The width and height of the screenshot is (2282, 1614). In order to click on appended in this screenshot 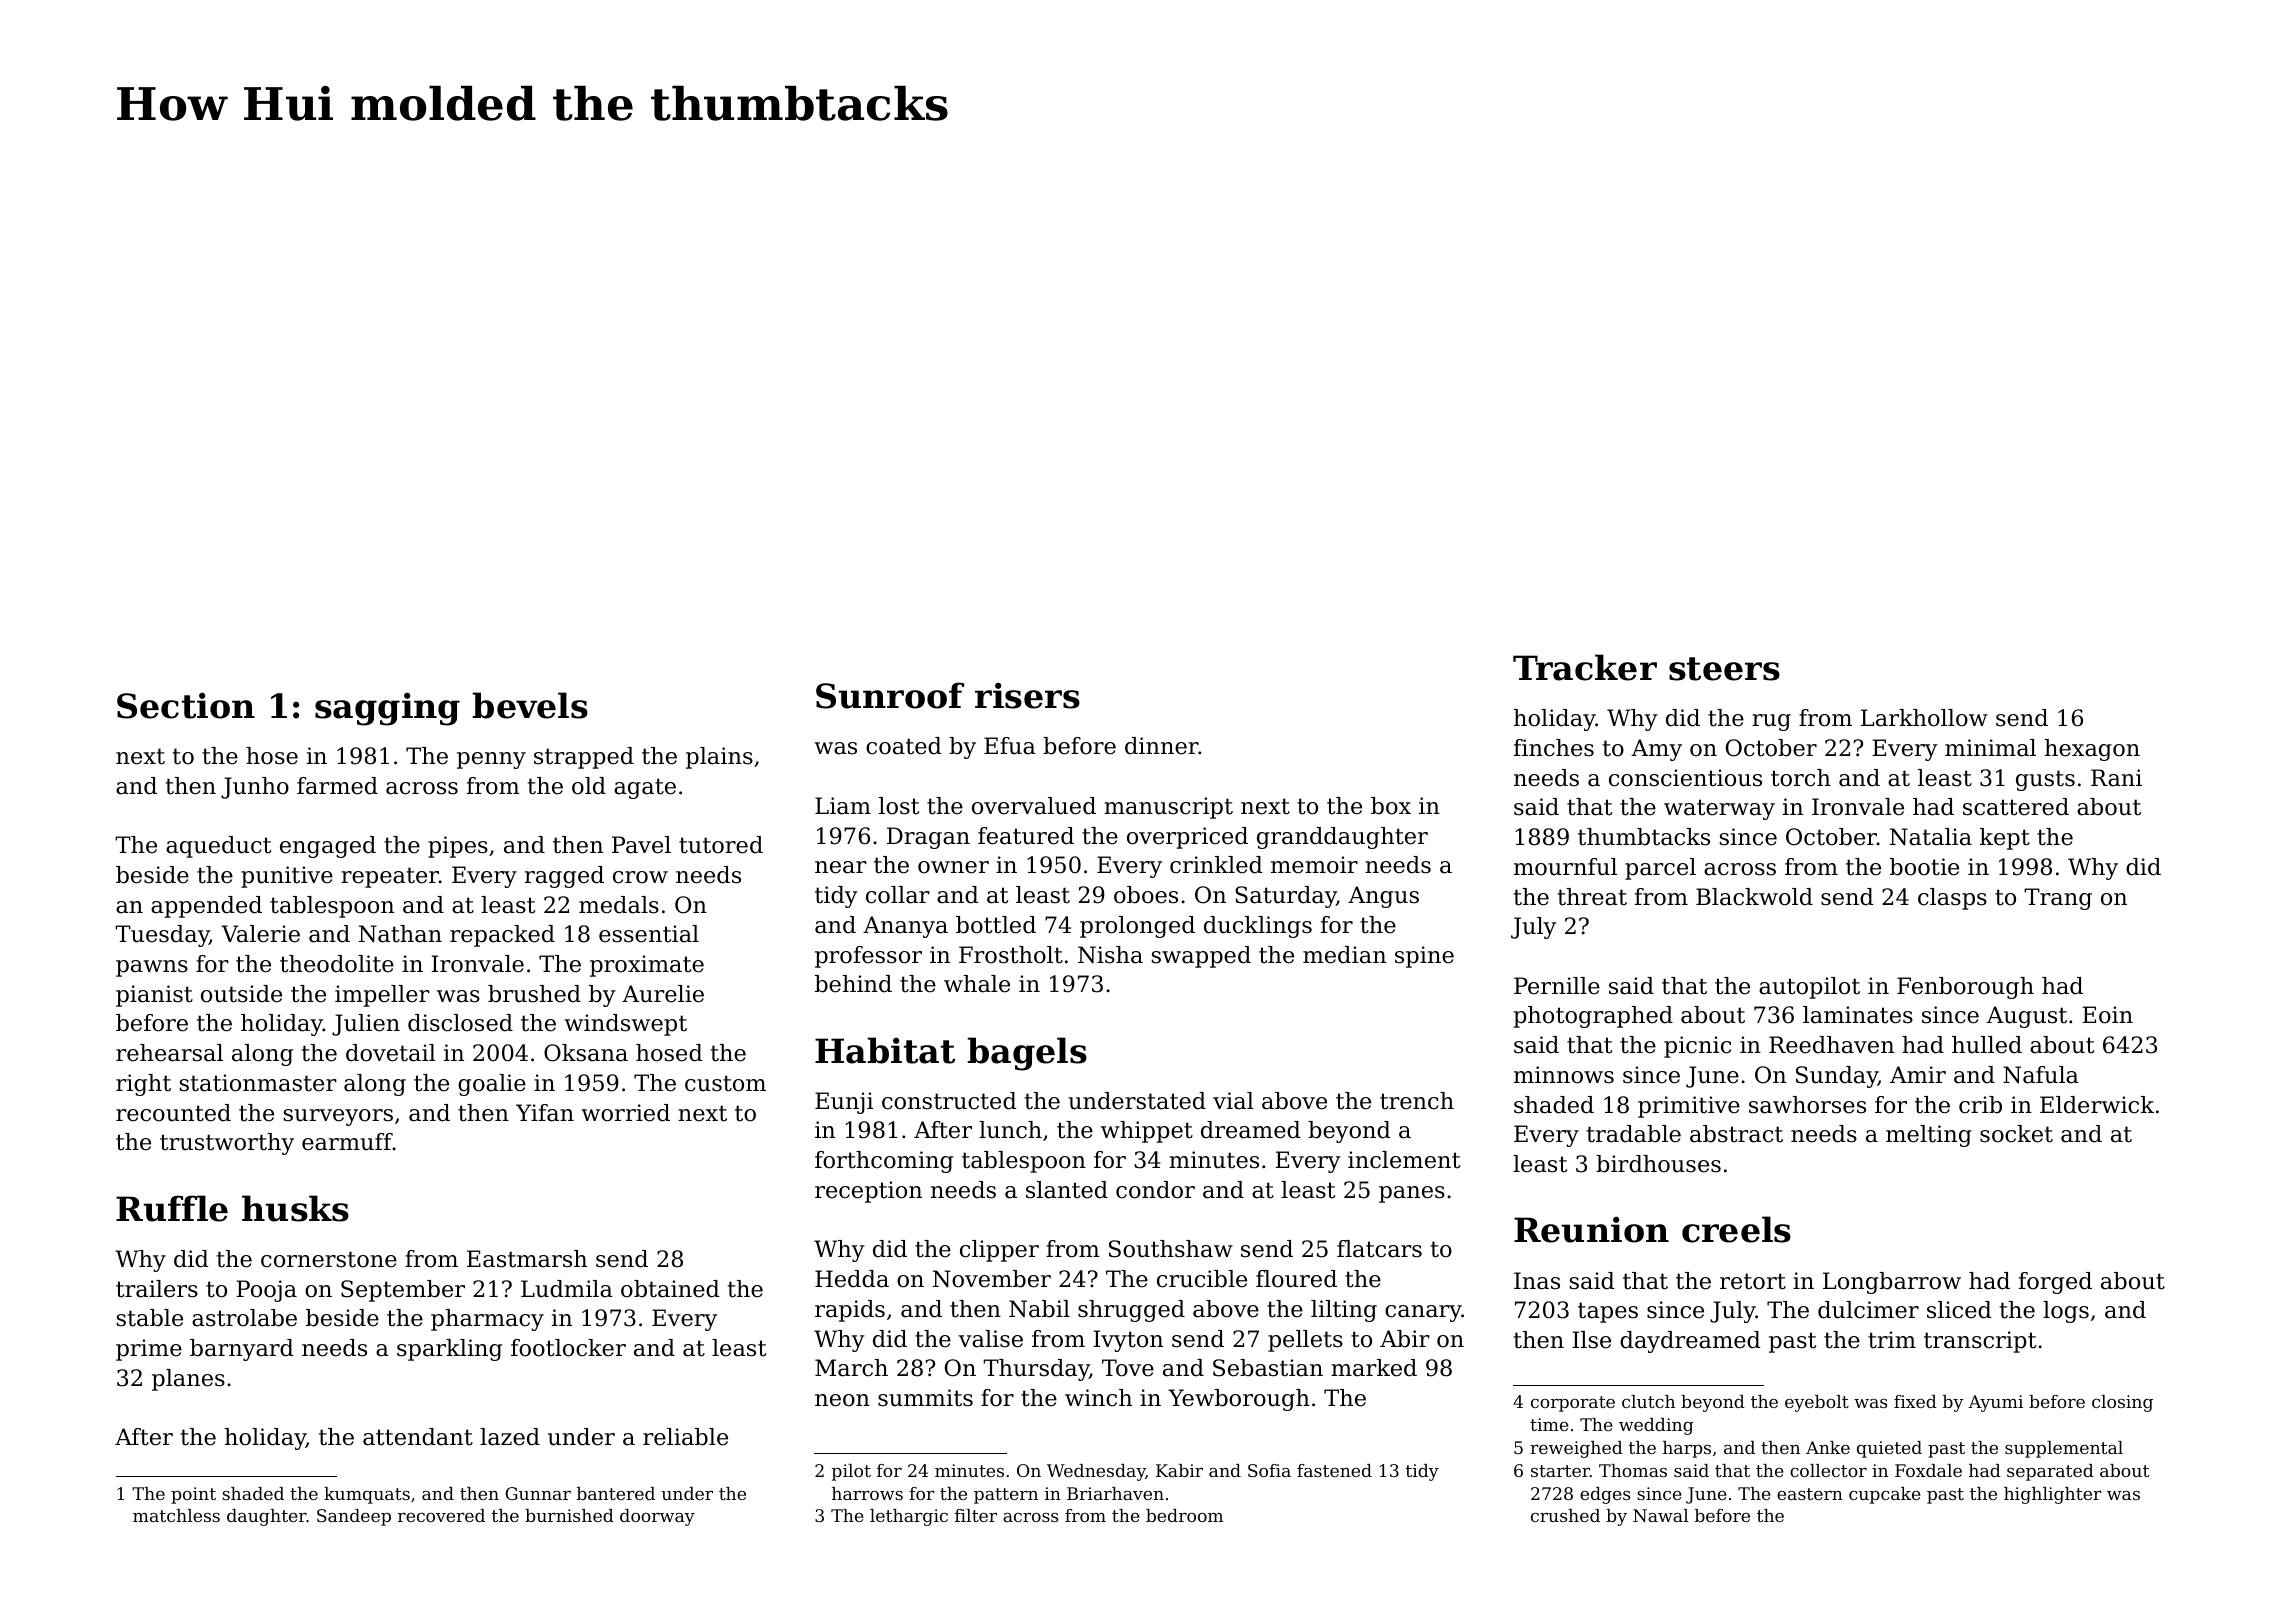, I will do `click(206, 907)`.
